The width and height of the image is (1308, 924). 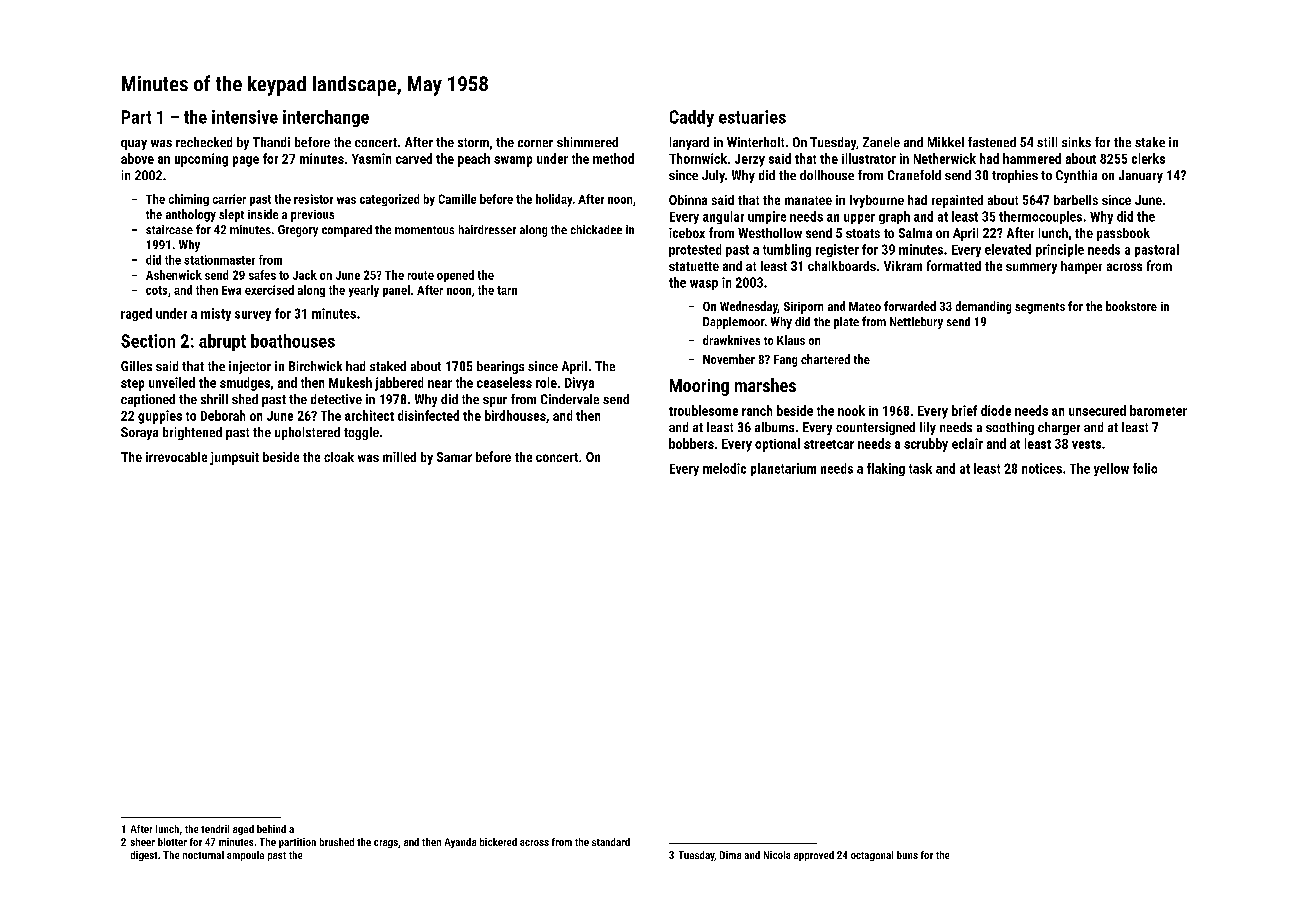 I want to click on page, so click(x=246, y=161).
